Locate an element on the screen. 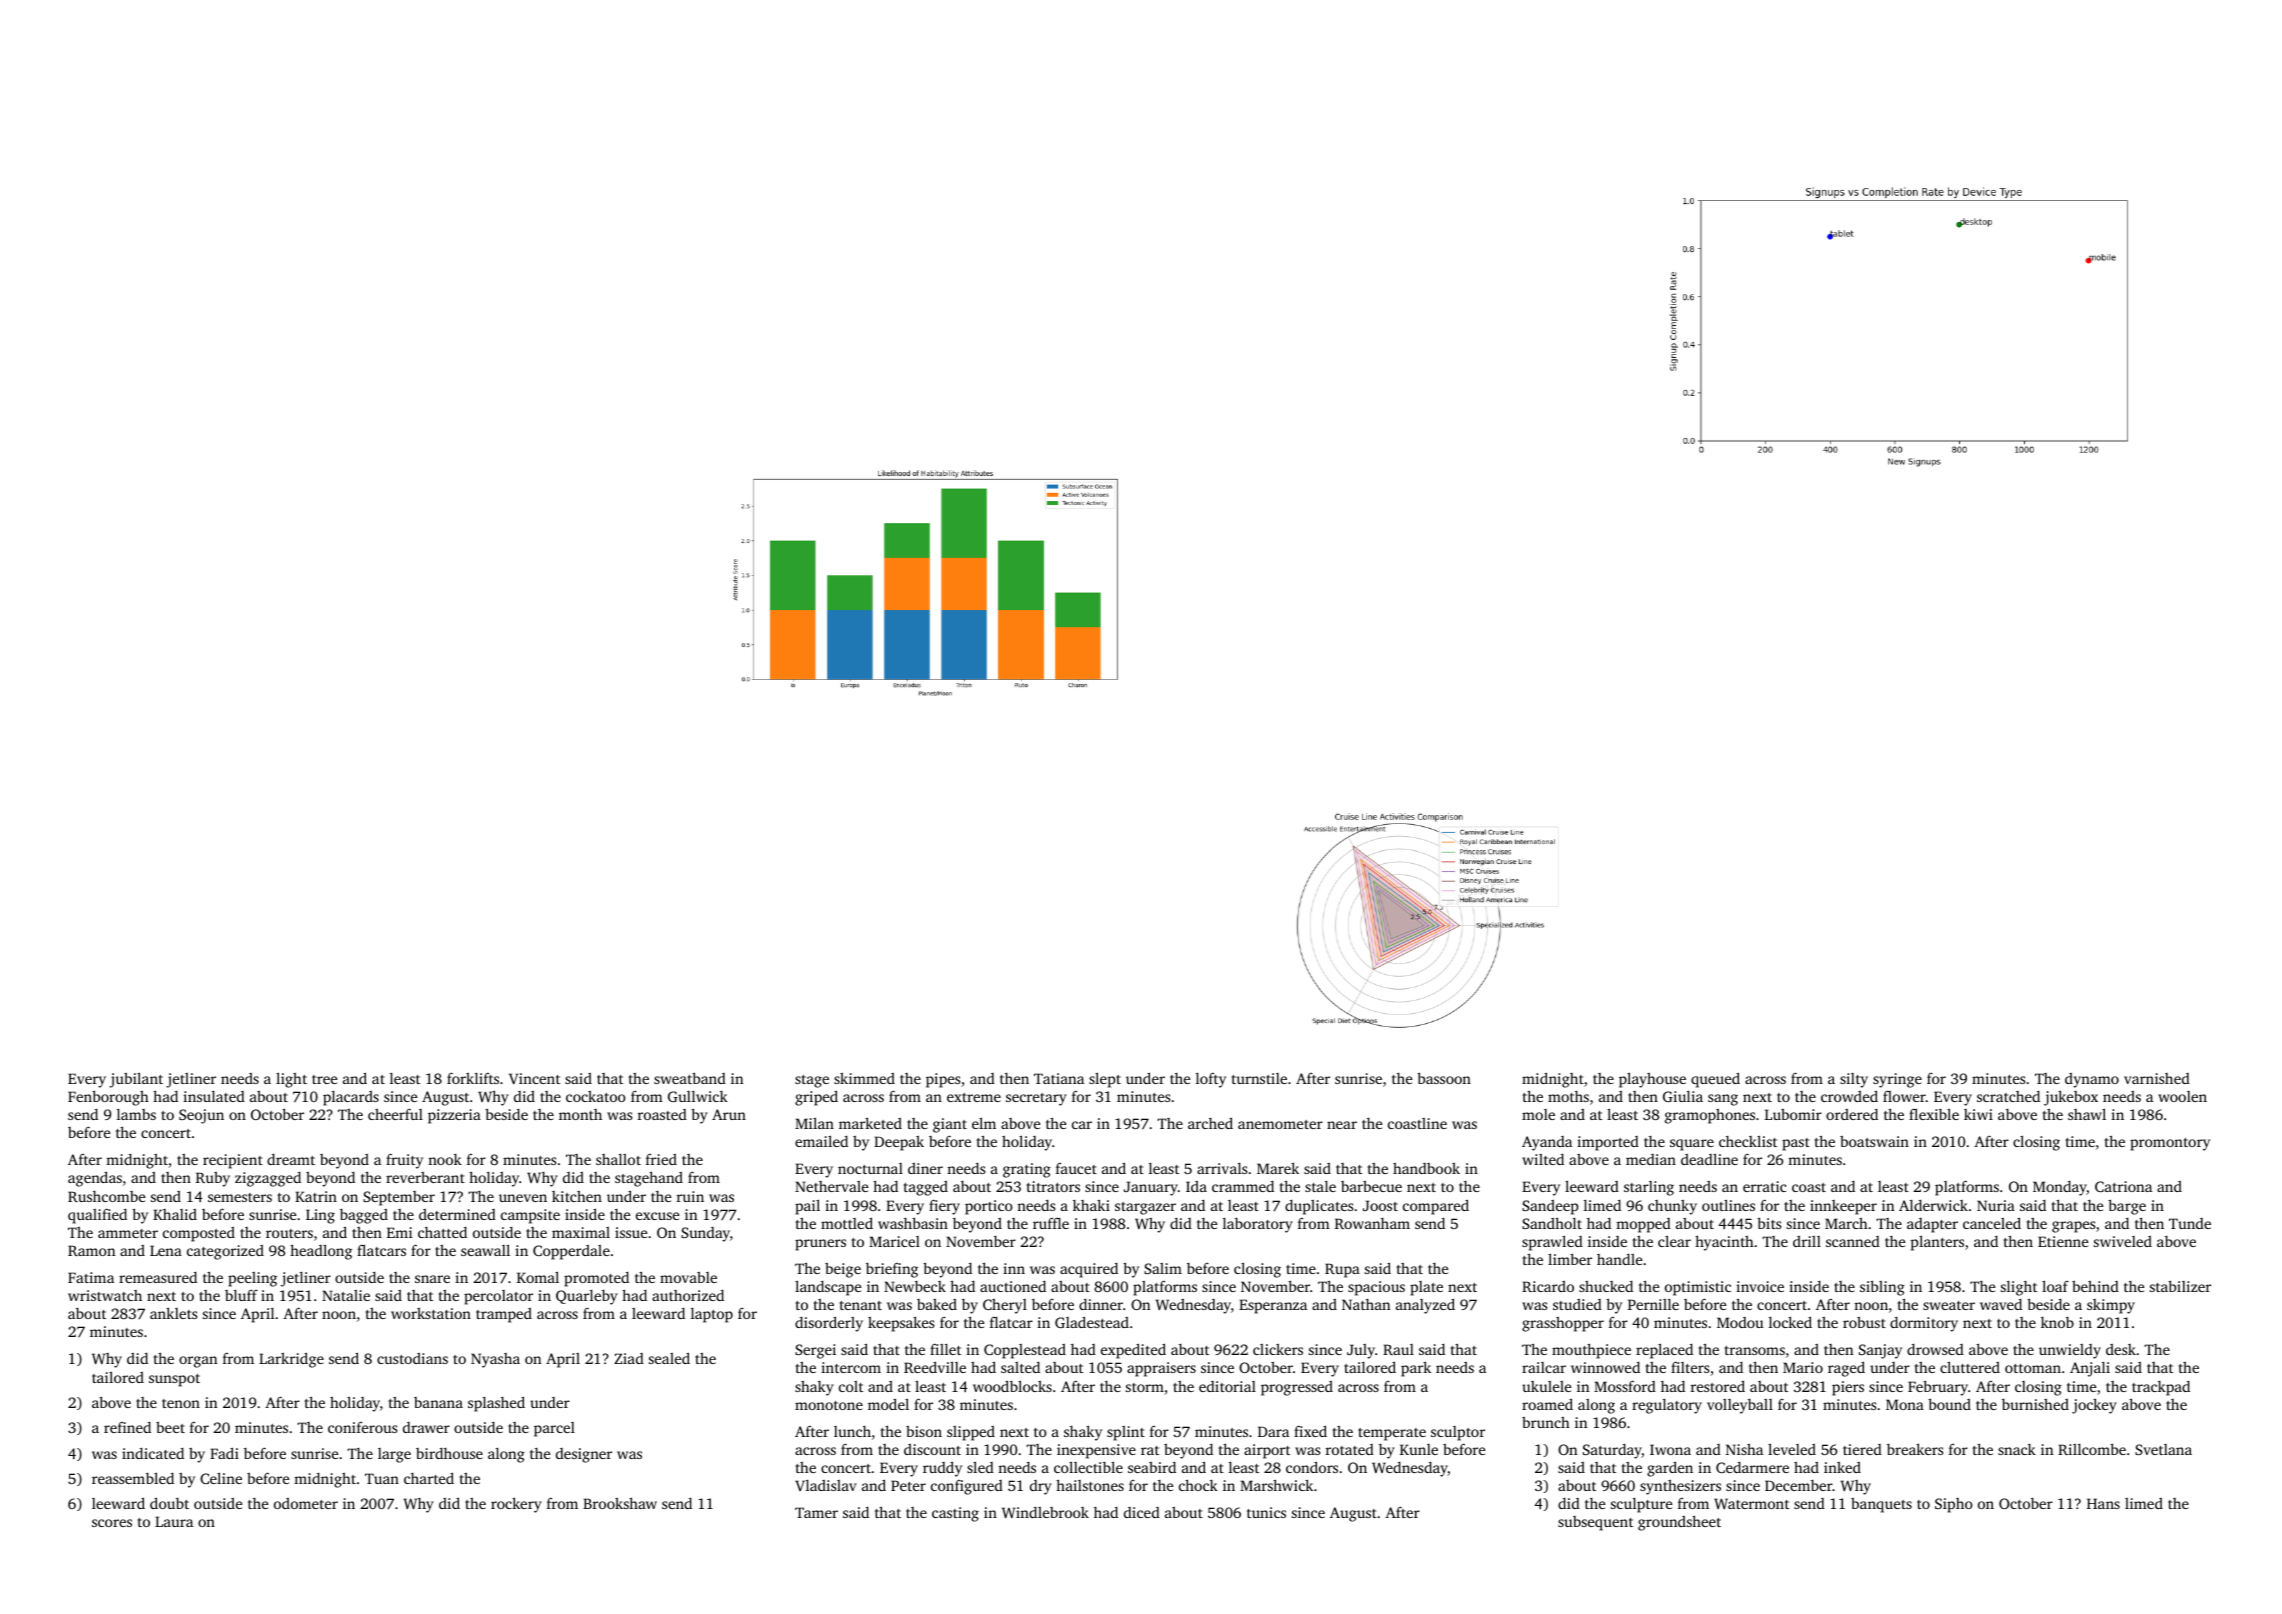 The height and width of the screenshot is (1614, 2282). Katrin is located at coordinates (316, 1196).
